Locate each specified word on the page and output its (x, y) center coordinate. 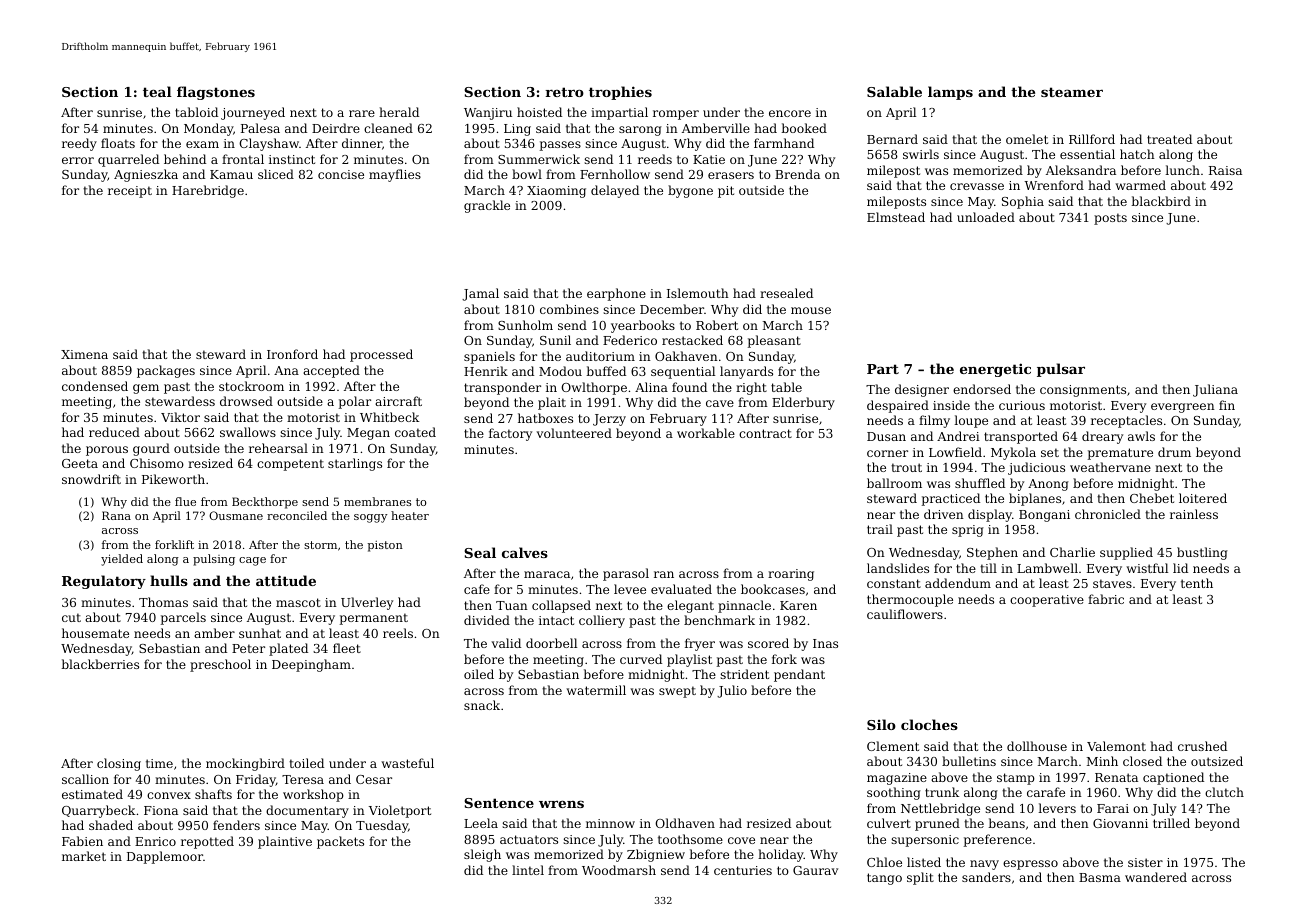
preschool (220, 665)
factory (510, 434)
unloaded (986, 217)
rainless (1194, 514)
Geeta (80, 463)
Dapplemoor (165, 857)
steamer (1072, 92)
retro (564, 92)
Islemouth (698, 293)
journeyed (253, 113)
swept (677, 692)
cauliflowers (905, 614)
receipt (130, 192)
